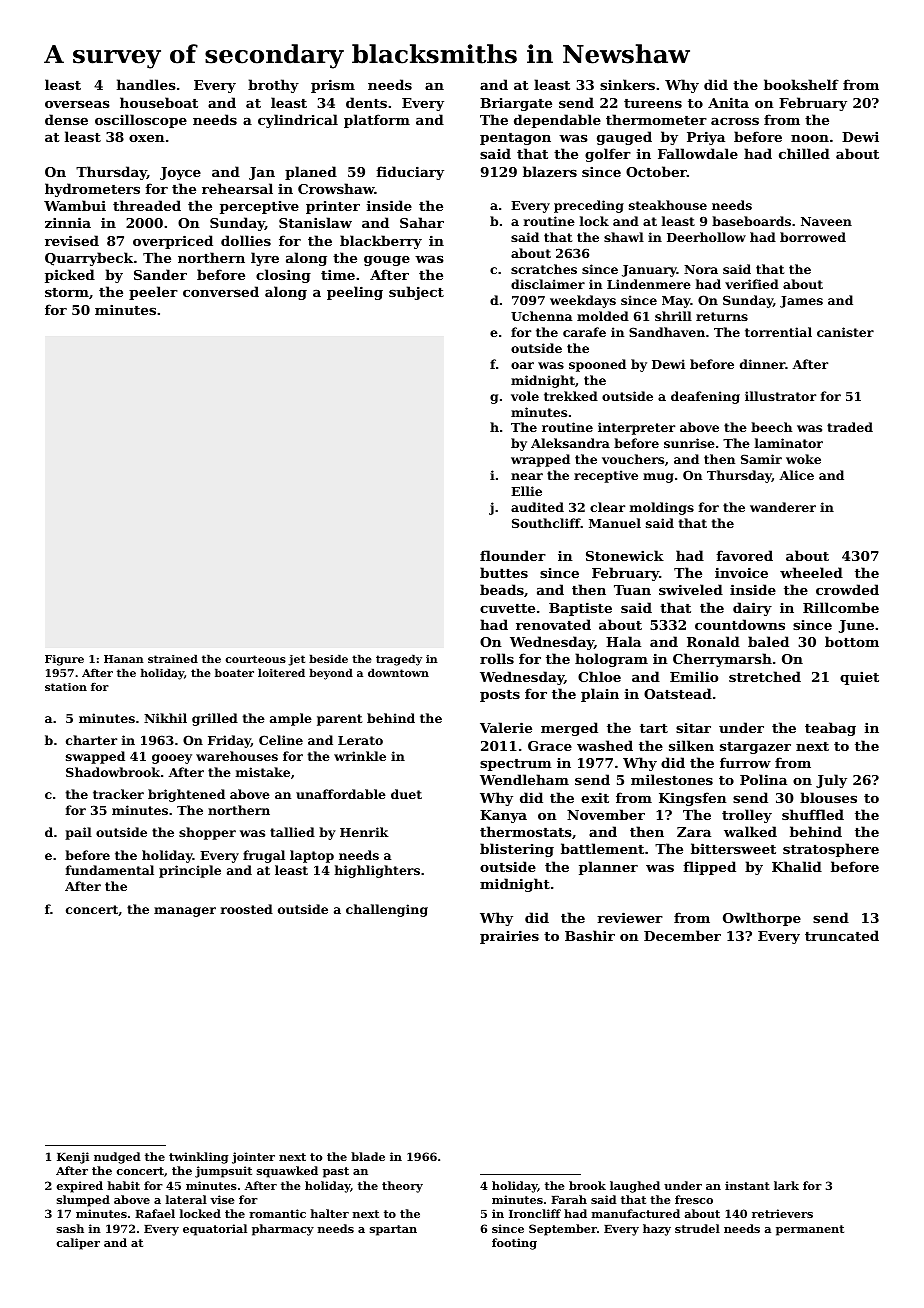 The image size is (924, 1308). Describe the element at coordinates (780, 396) in the document. I see `illustrator` at that location.
